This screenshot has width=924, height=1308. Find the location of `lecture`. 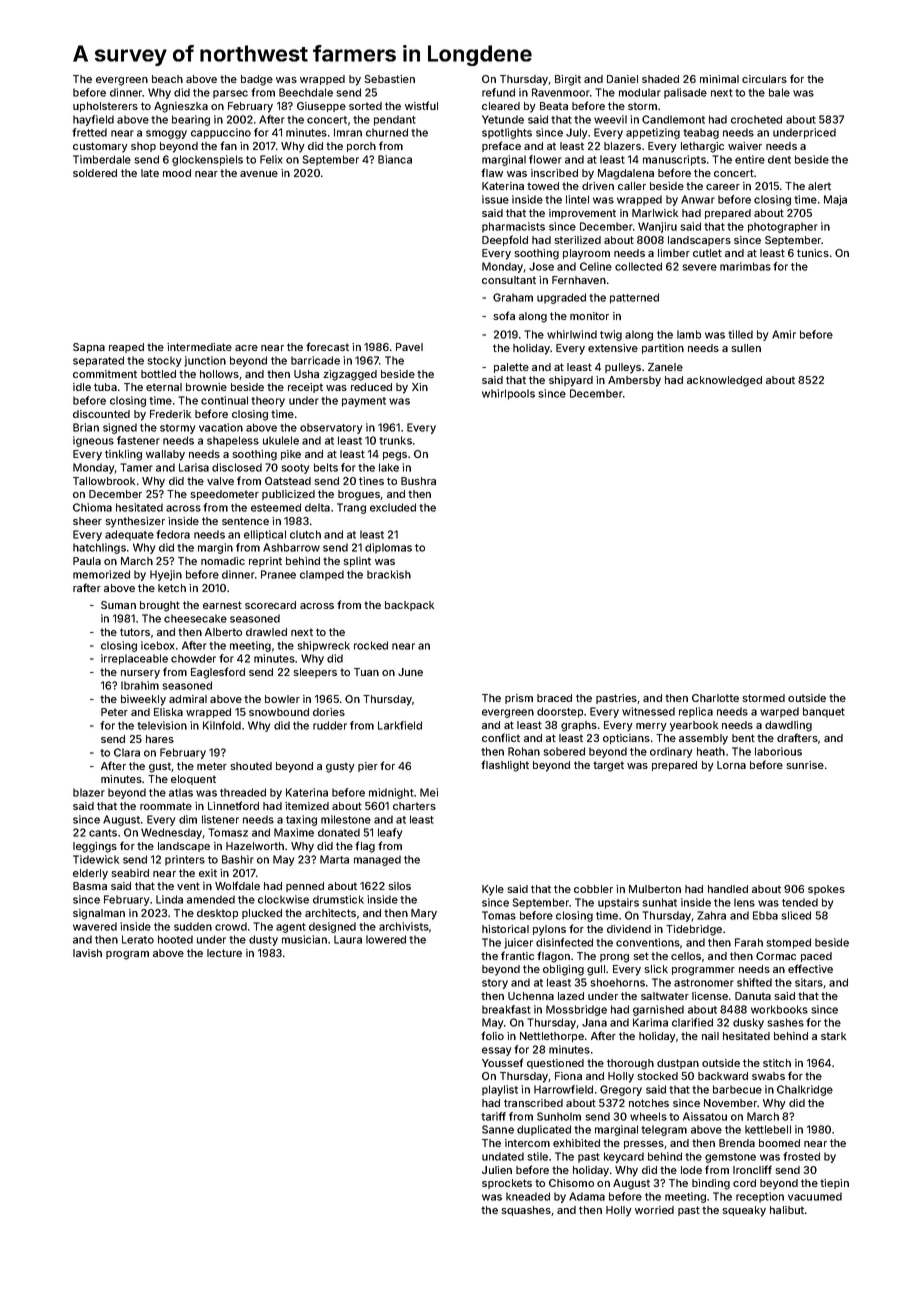

lecture is located at coordinates (224, 953).
